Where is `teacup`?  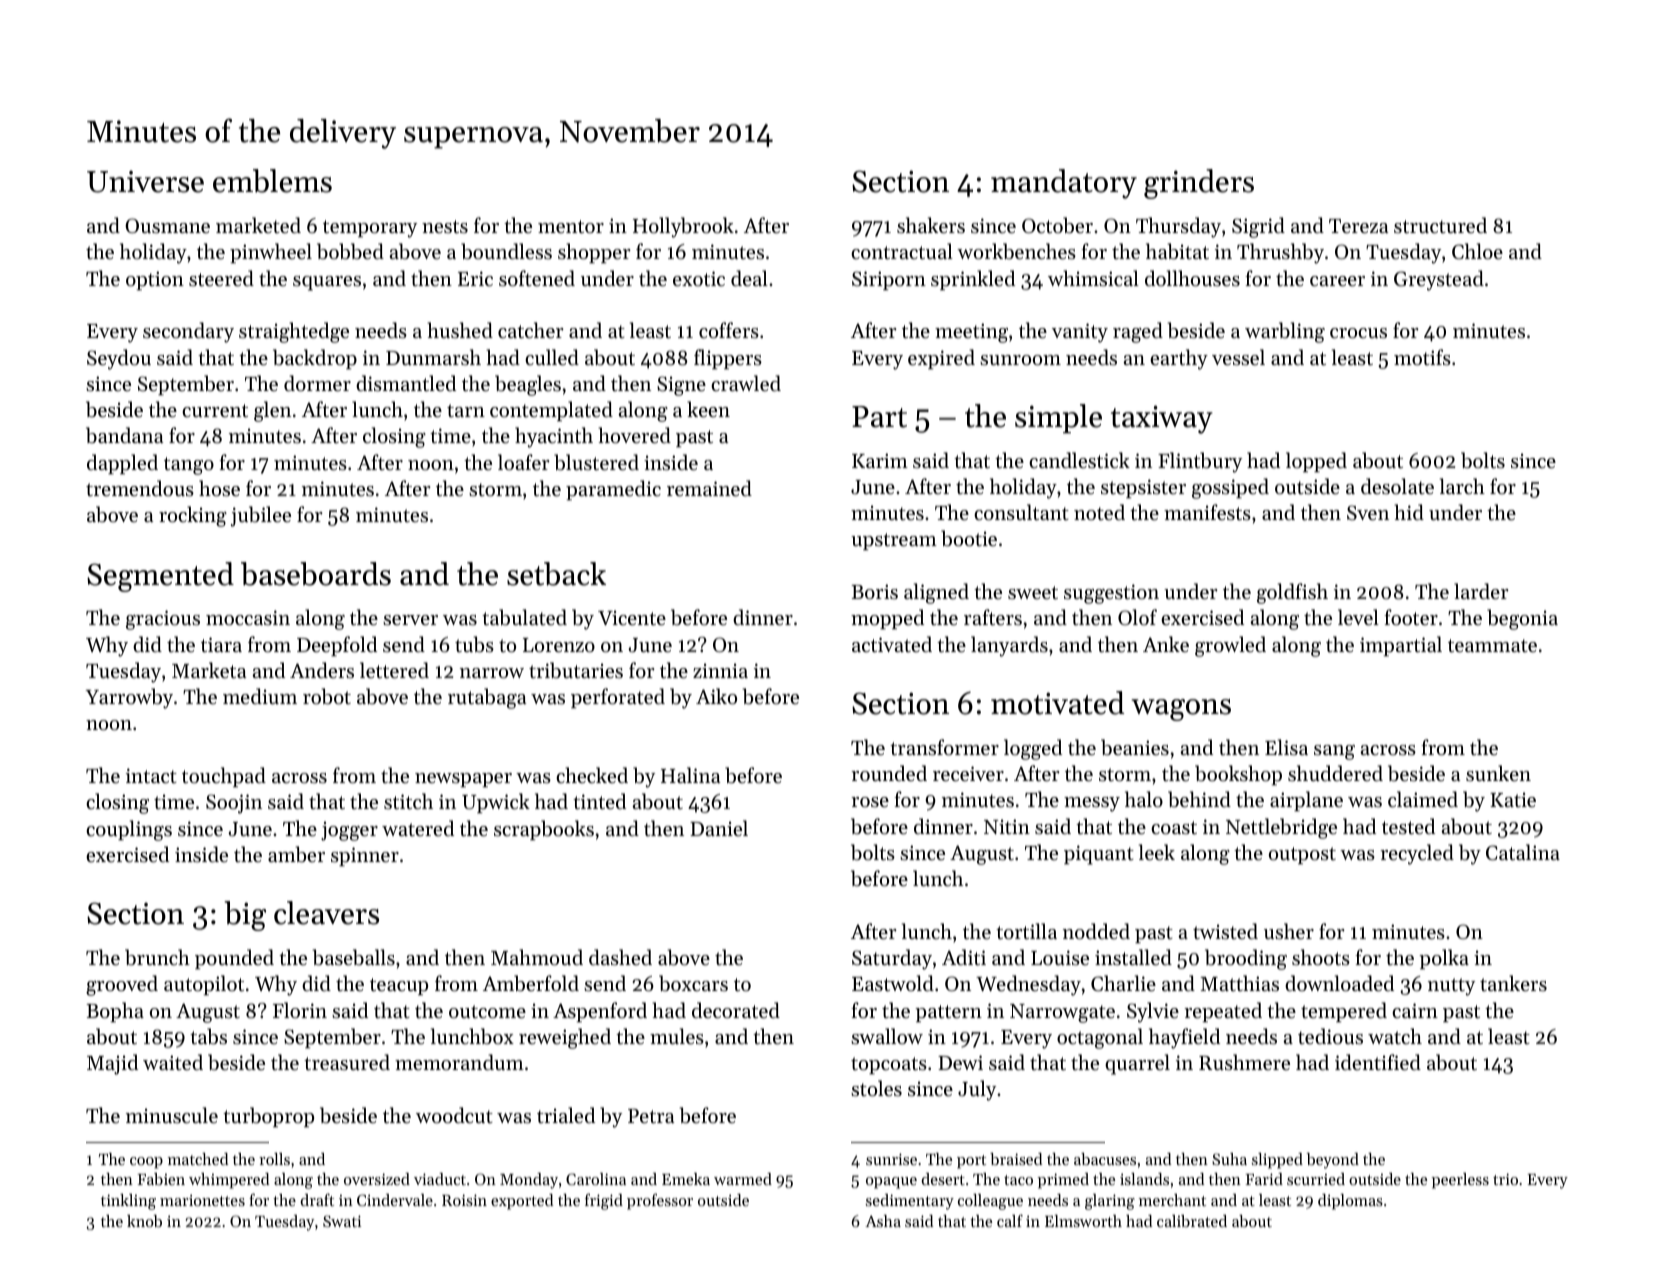
teacup is located at coordinates (399, 986).
